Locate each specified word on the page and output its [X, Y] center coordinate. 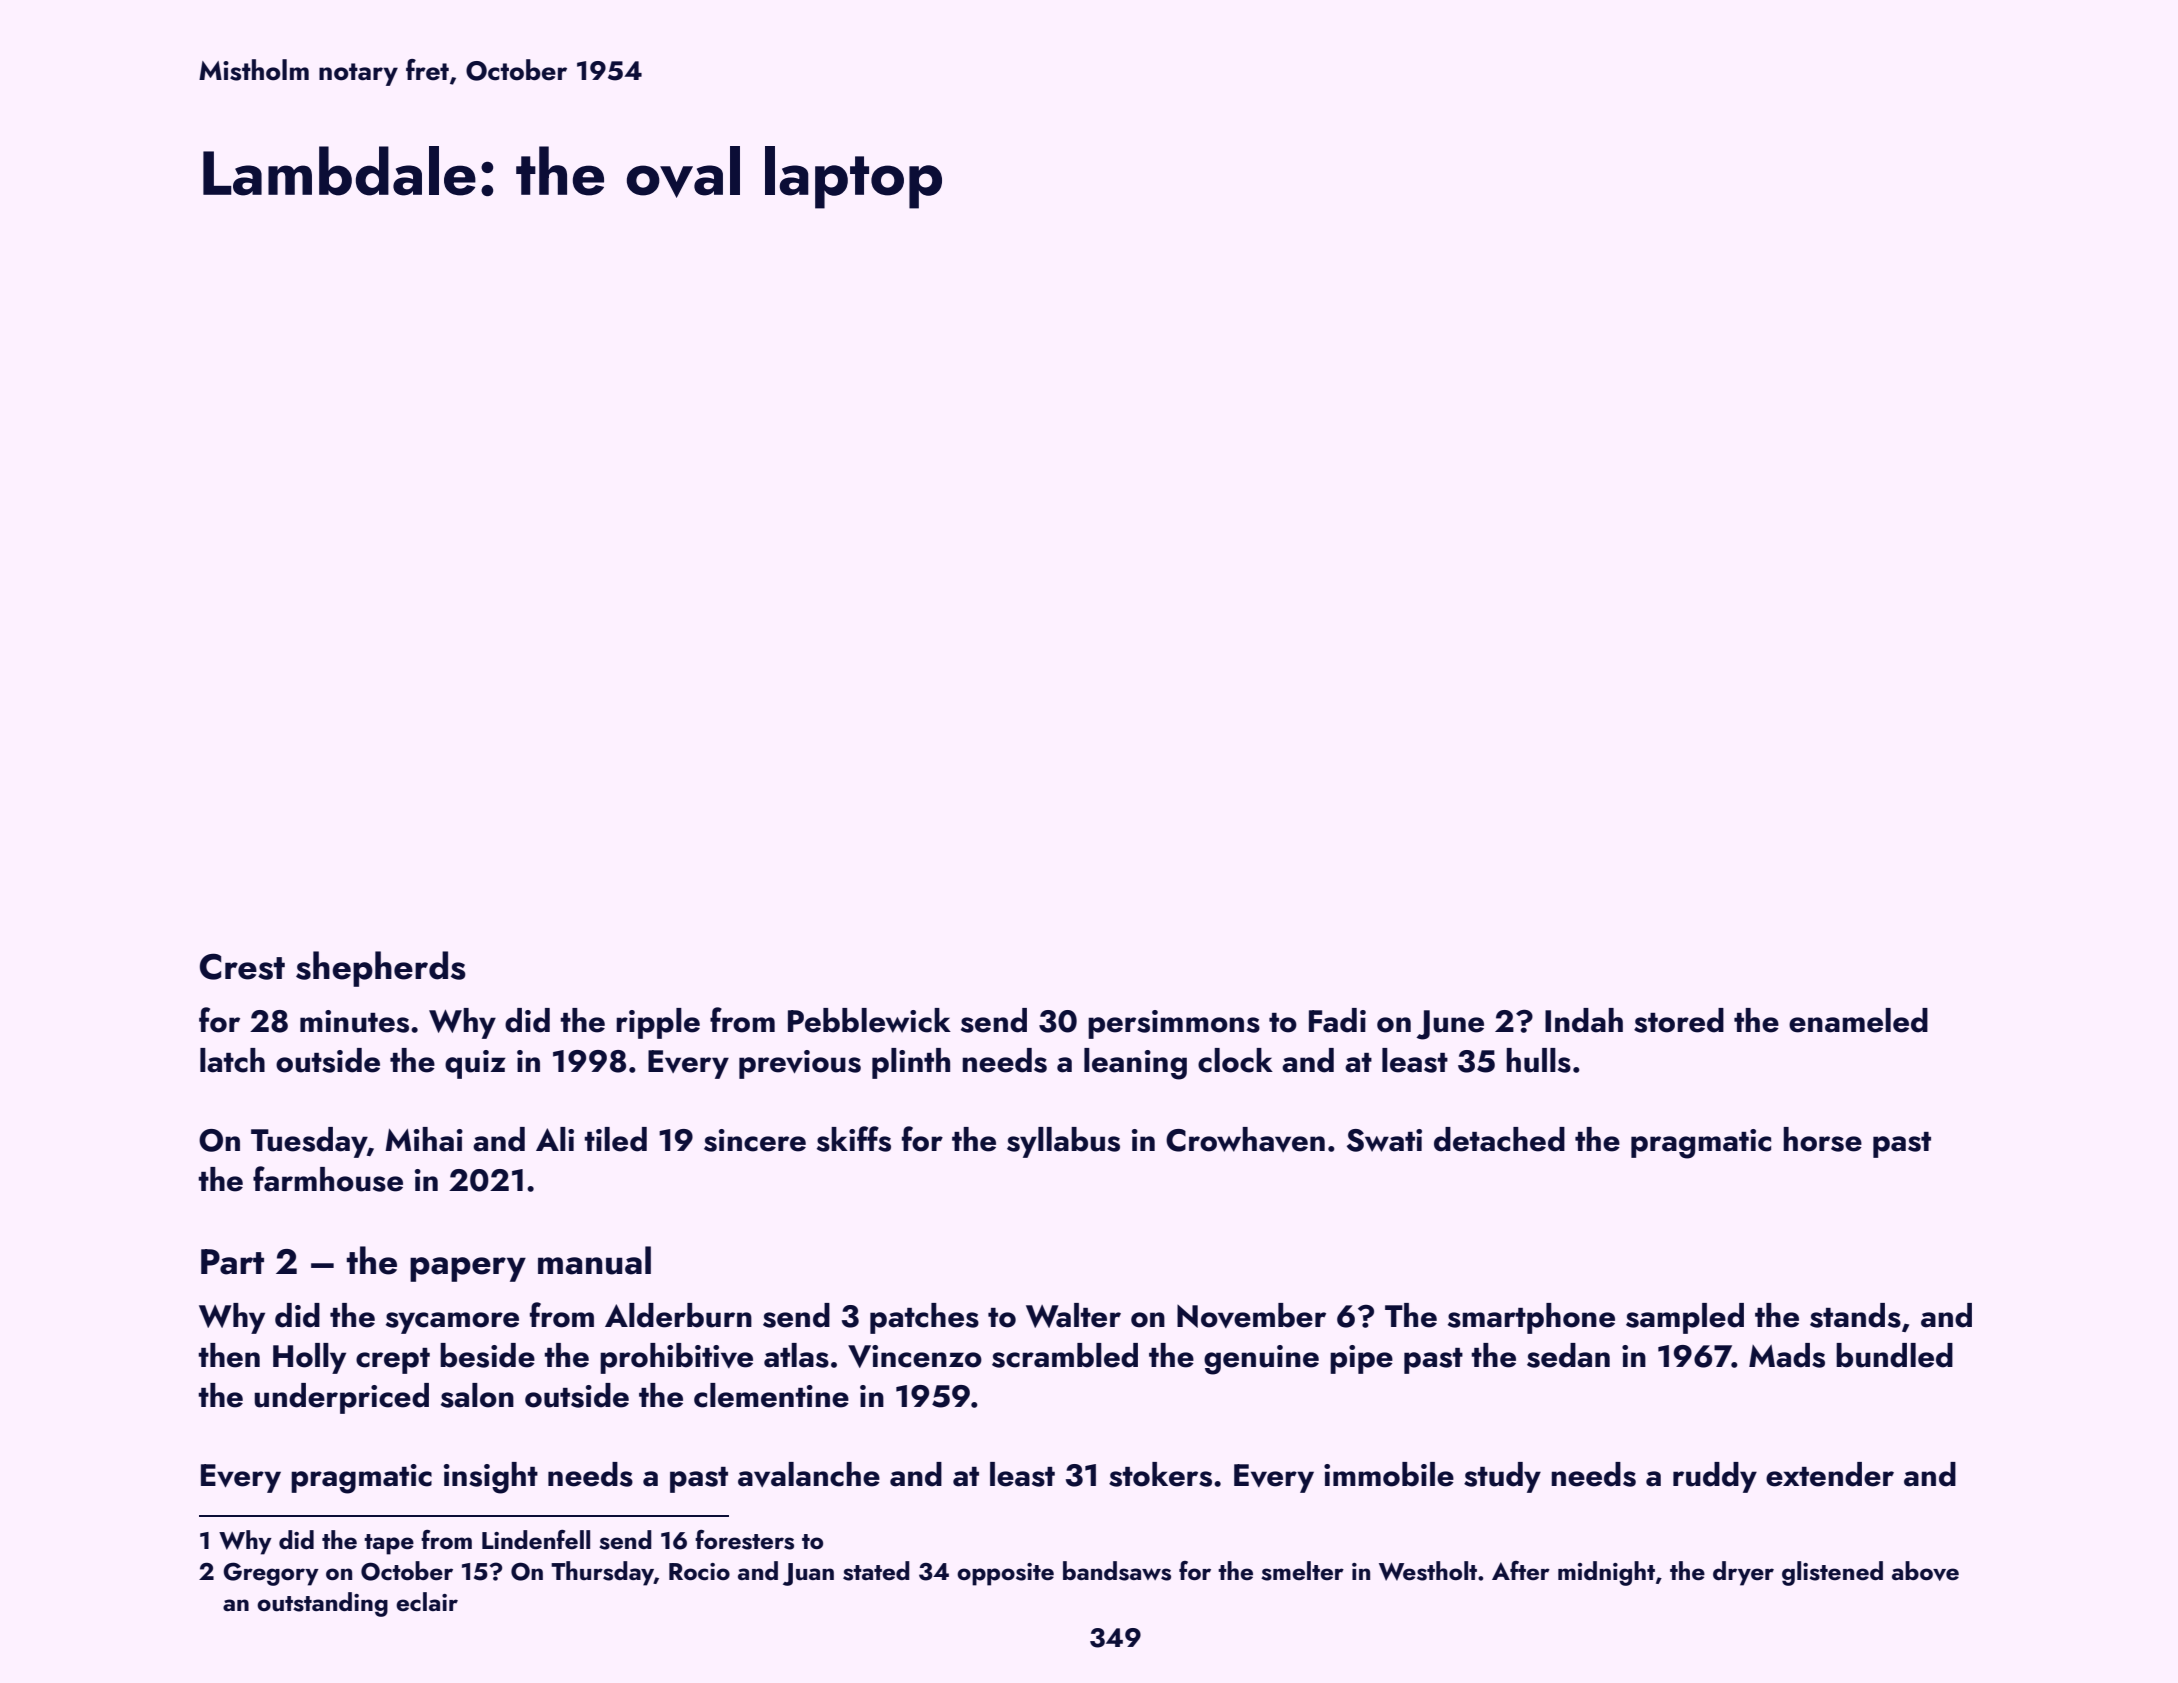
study [1502, 1477]
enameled [1858, 1020]
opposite [1005, 1574]
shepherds [381, 969]
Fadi [1337, 1020]
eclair [427, 1601]
